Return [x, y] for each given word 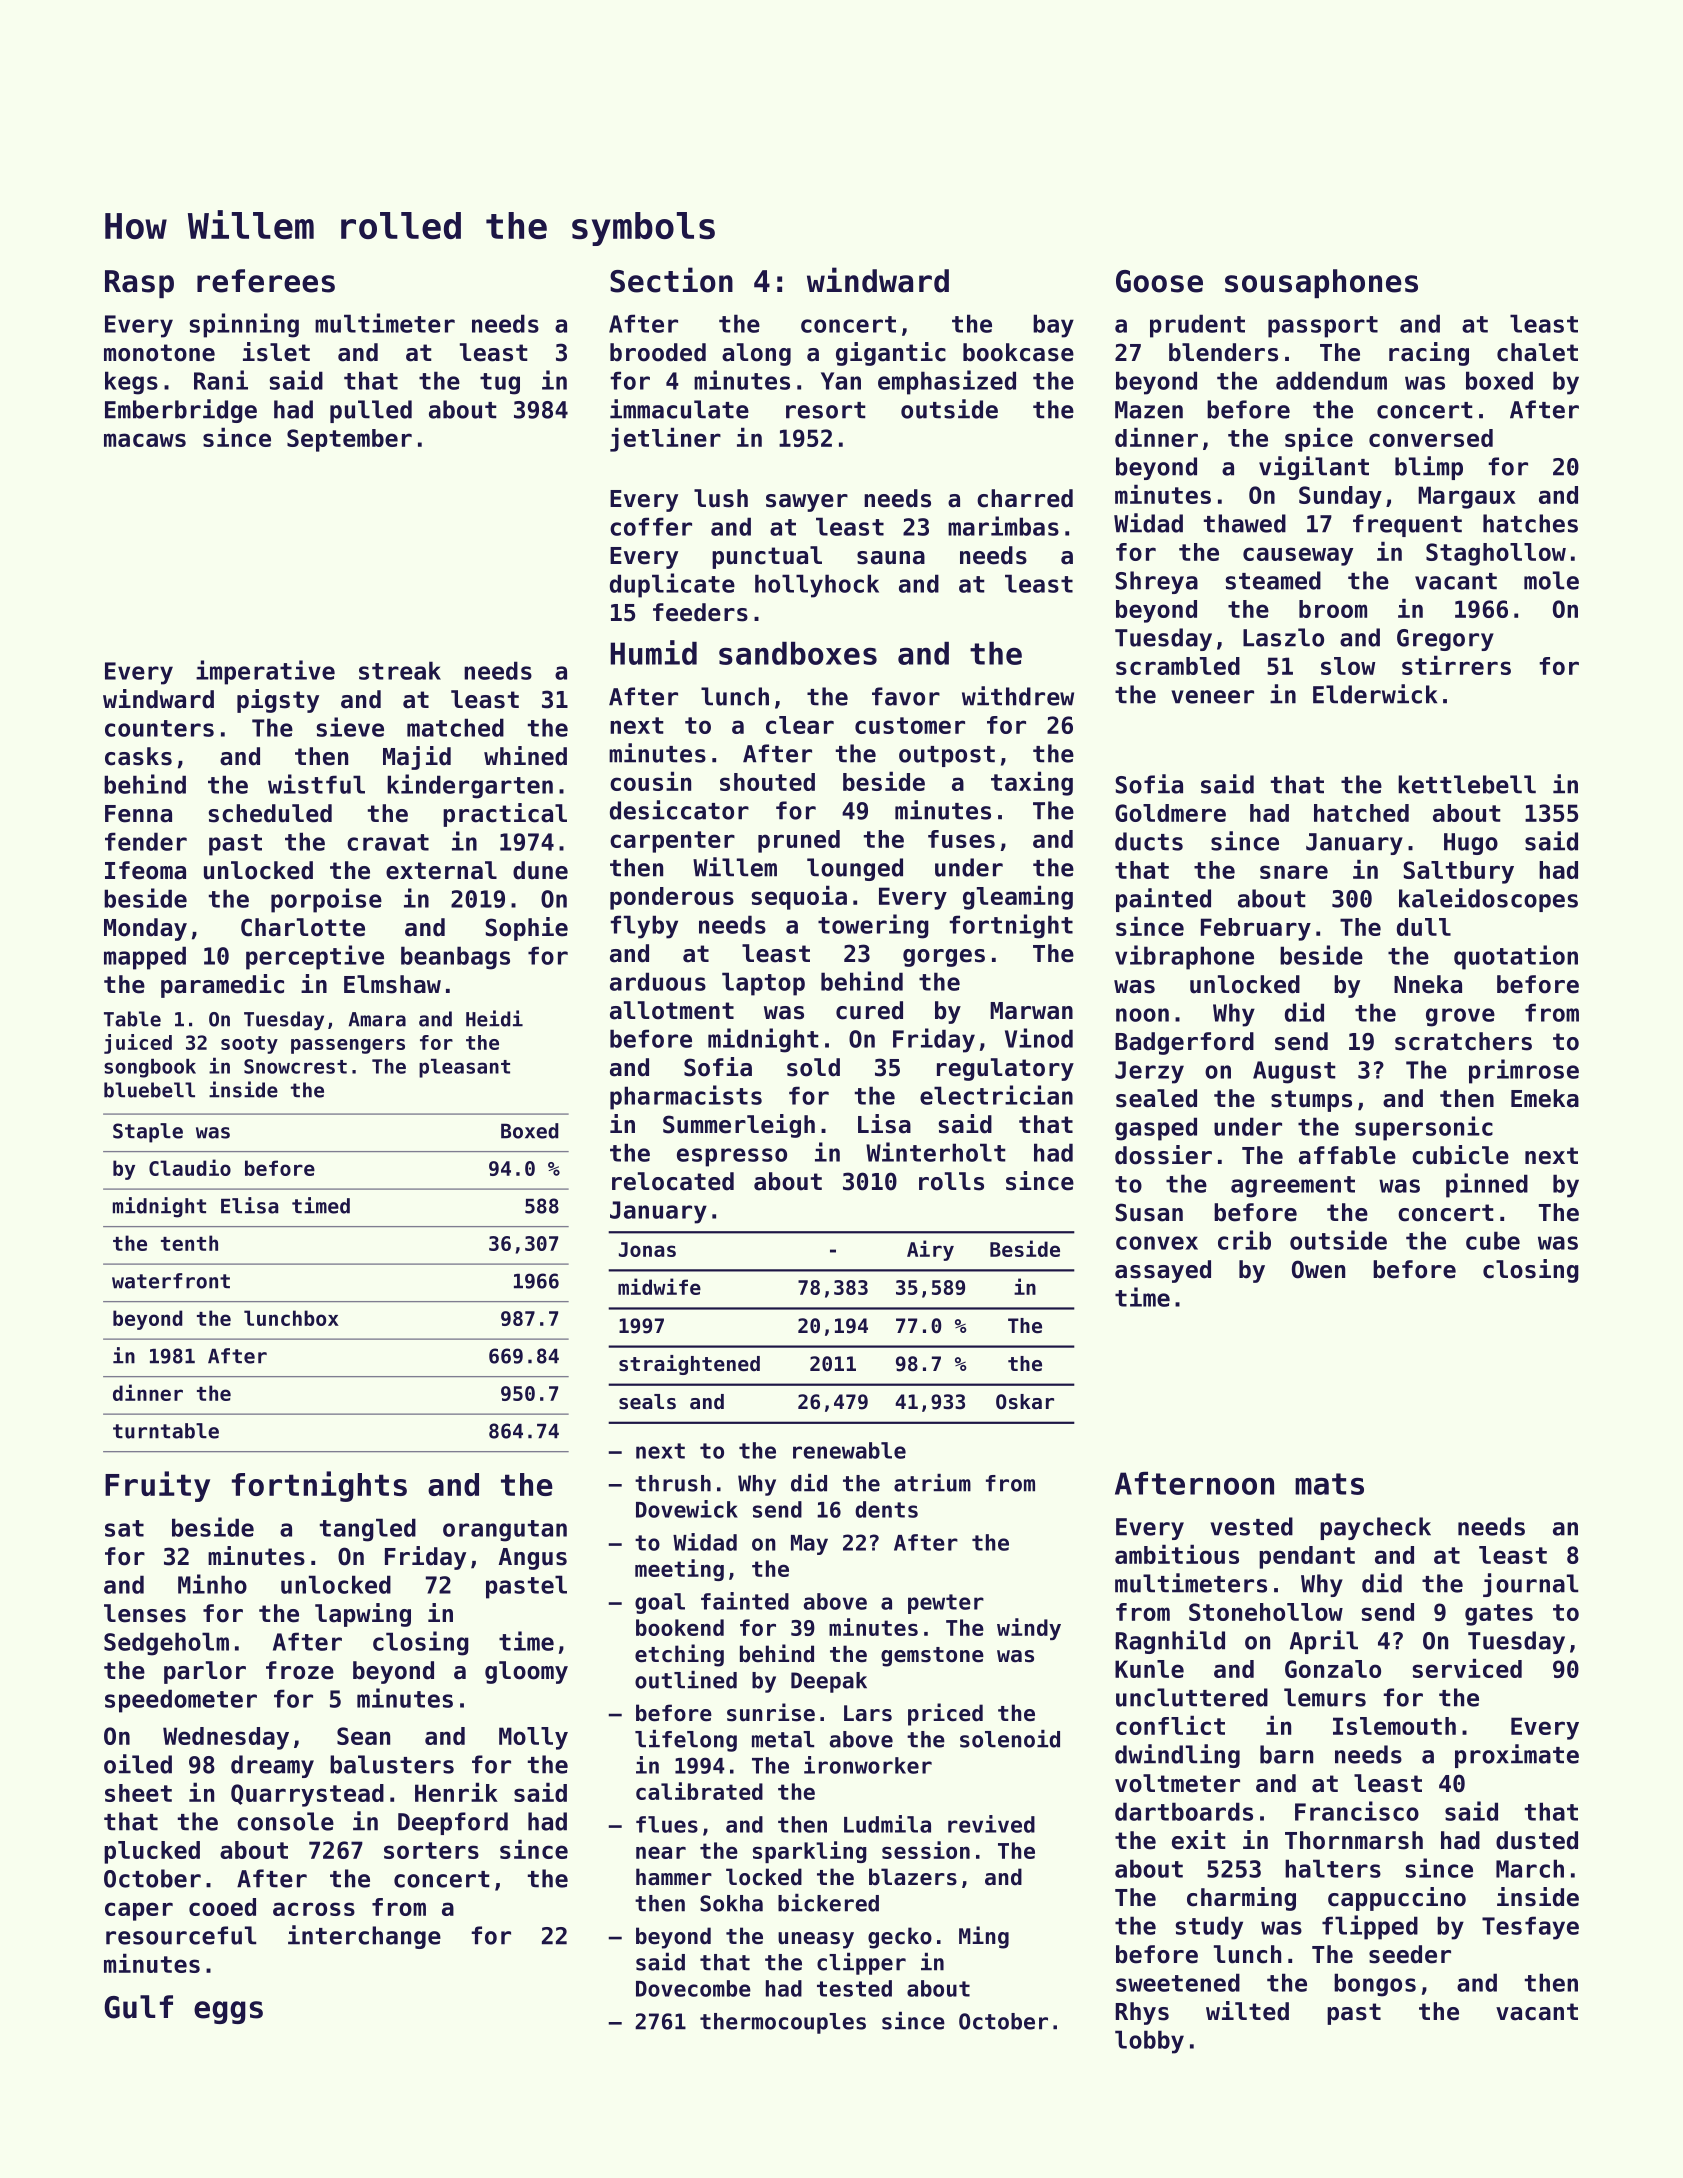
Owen [1318, 1269]
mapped [145, 958]
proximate [1517, 1756]
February [1256, 929]
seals [647, 1402]
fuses [961, 839]
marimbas [1003, 526]
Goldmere [1170, 813]
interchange [364, 1937]
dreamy [272, 1766]
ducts [1149, 841]
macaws [145, 440]
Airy [930, 1250]
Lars [868, 1713]
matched [455, 727]
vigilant [1314, 468]
